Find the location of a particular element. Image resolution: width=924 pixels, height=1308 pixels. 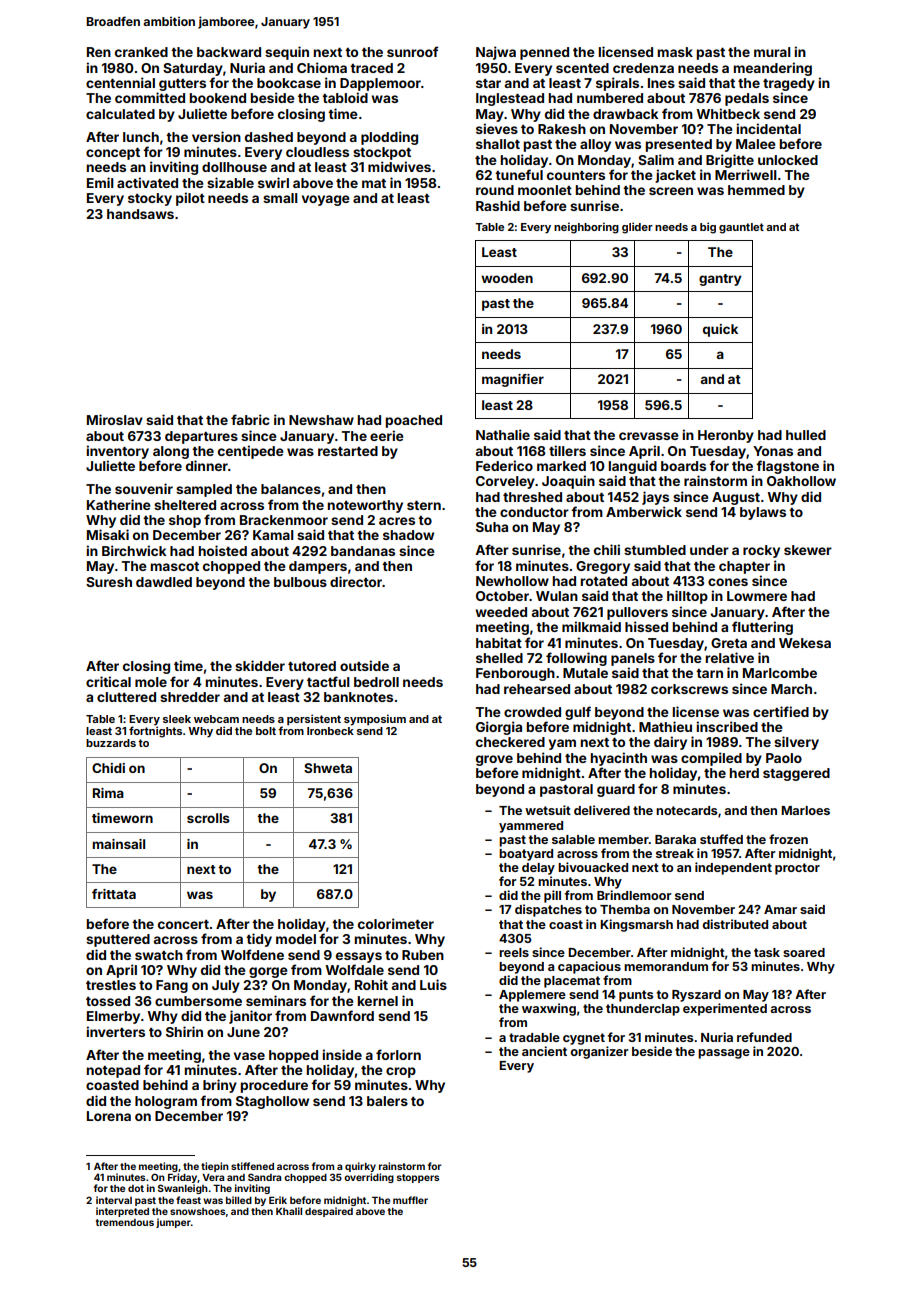

Ironbeck is located at coordinates (330, 731).
